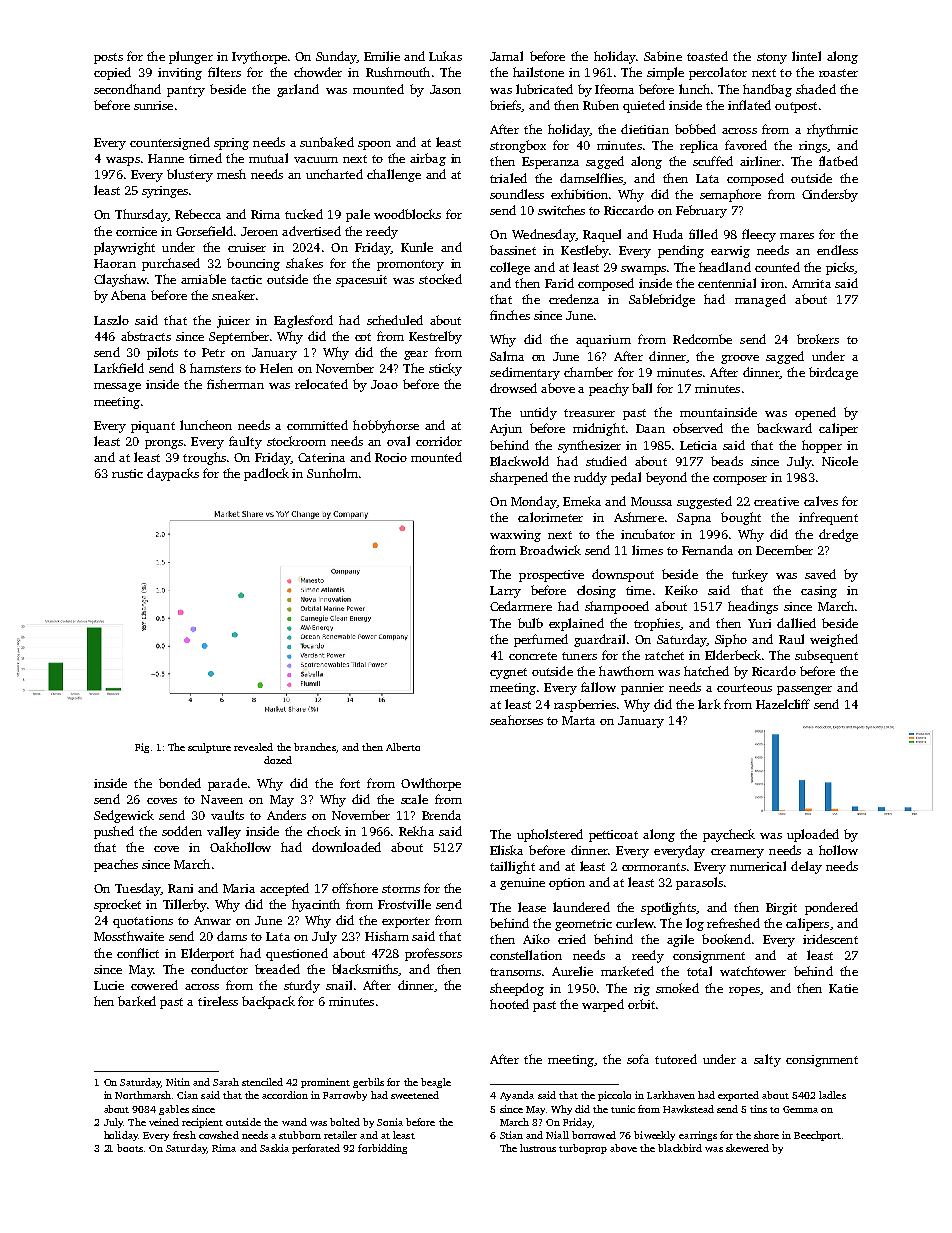 Image resolution: width=952 pixels, height=1233 pixels. I want to click on Hisham, so click(387, 936).
